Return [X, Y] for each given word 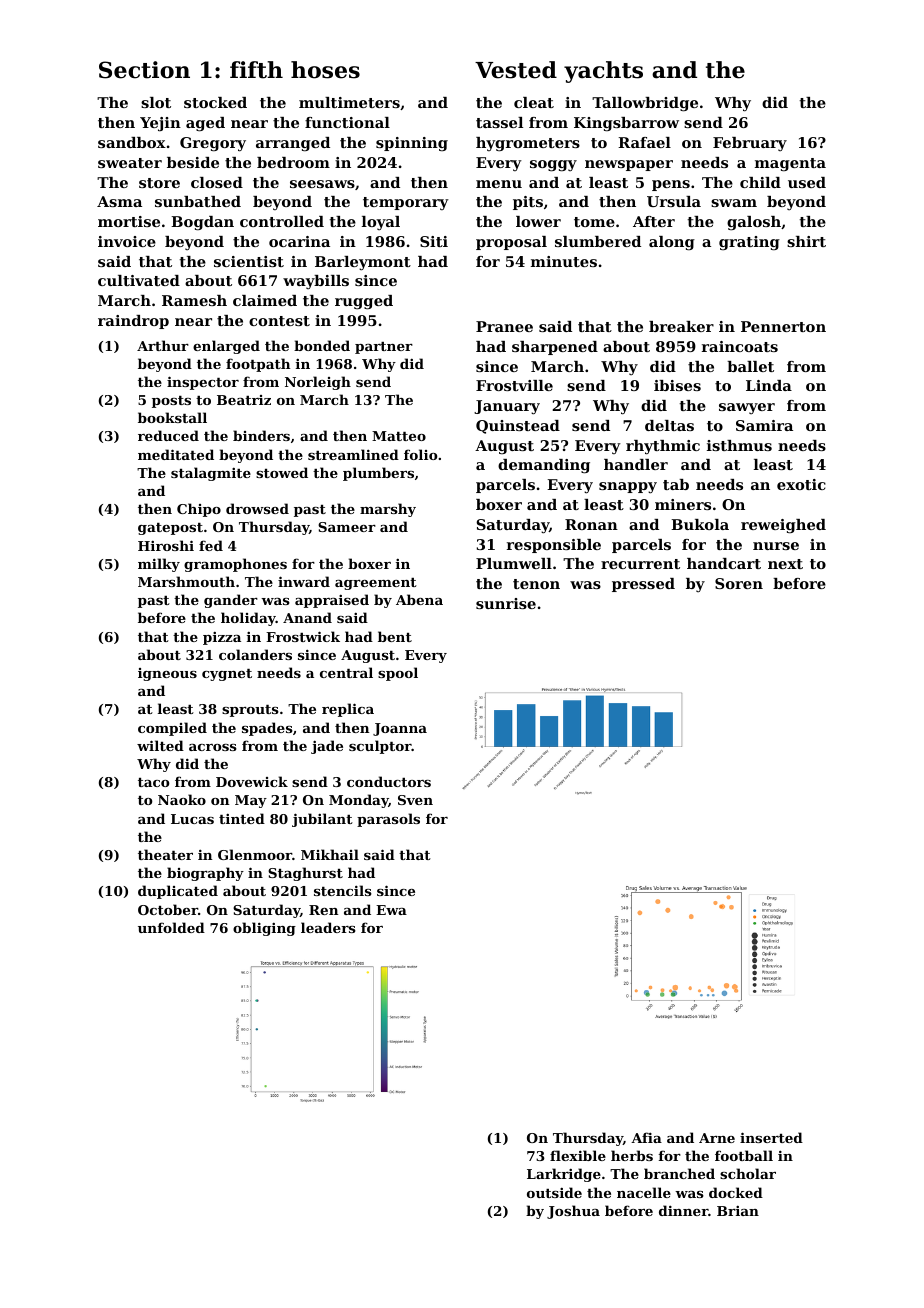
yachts [603, 72]
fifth [256, 70]
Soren [739, 583]
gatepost [170, 529]
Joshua [573, 1212]
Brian [738, 1211]
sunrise [506, 603]
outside [554, 1192]
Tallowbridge [645, 104]
